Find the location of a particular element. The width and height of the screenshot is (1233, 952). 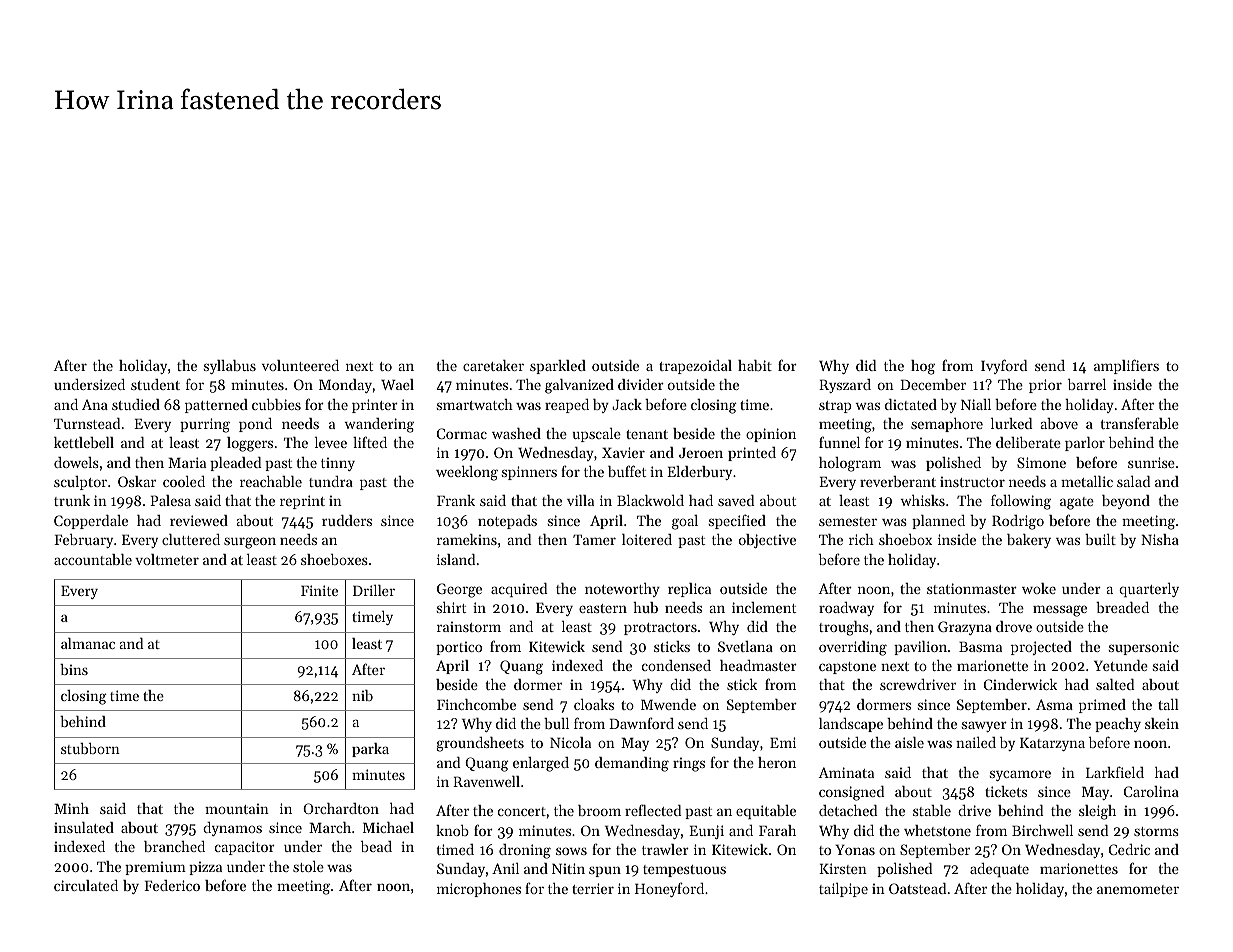

Yonas is located at coordinates (855, 850).
